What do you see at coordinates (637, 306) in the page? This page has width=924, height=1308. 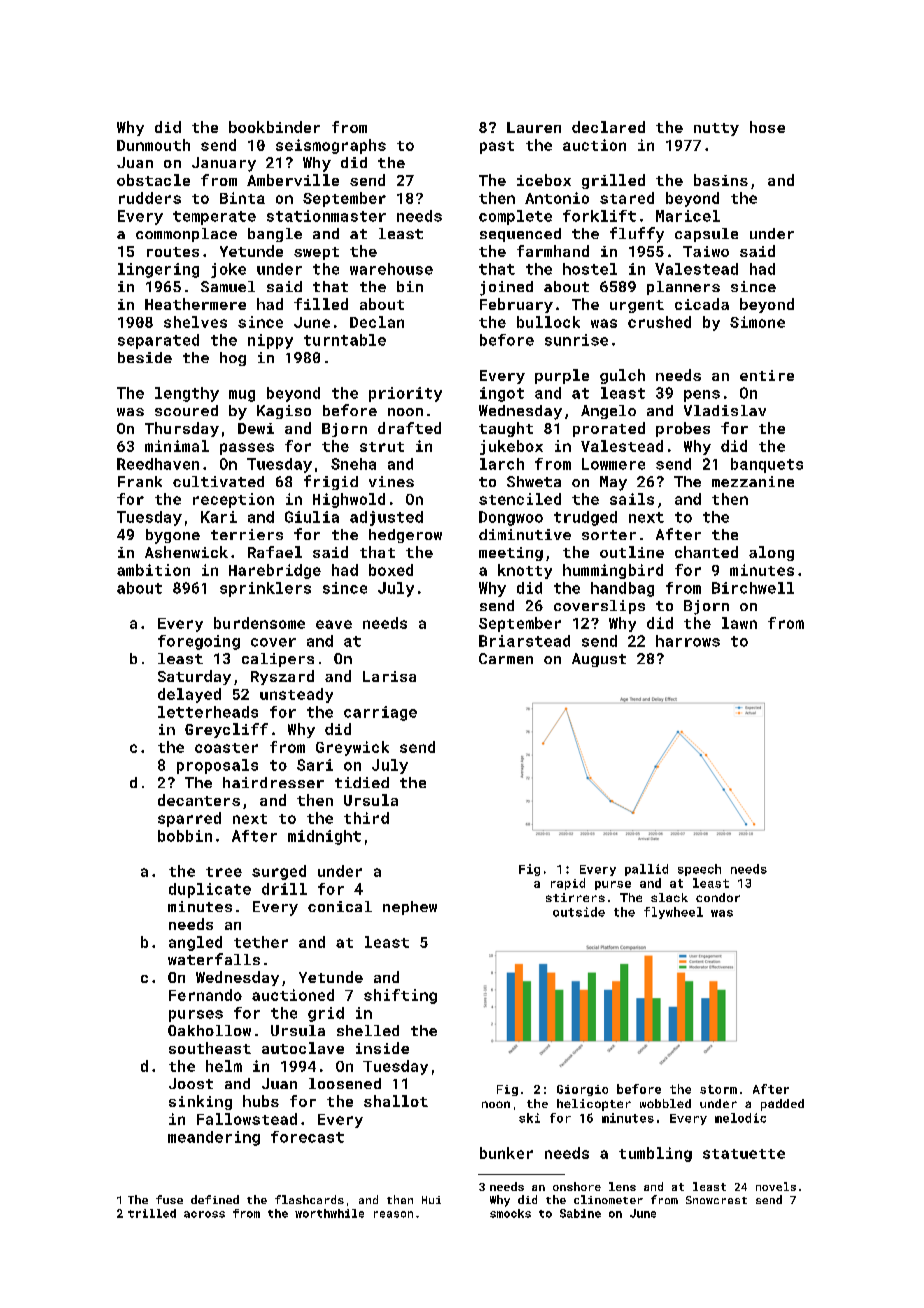 I see `urgent` at bounding box center [637, 306].
